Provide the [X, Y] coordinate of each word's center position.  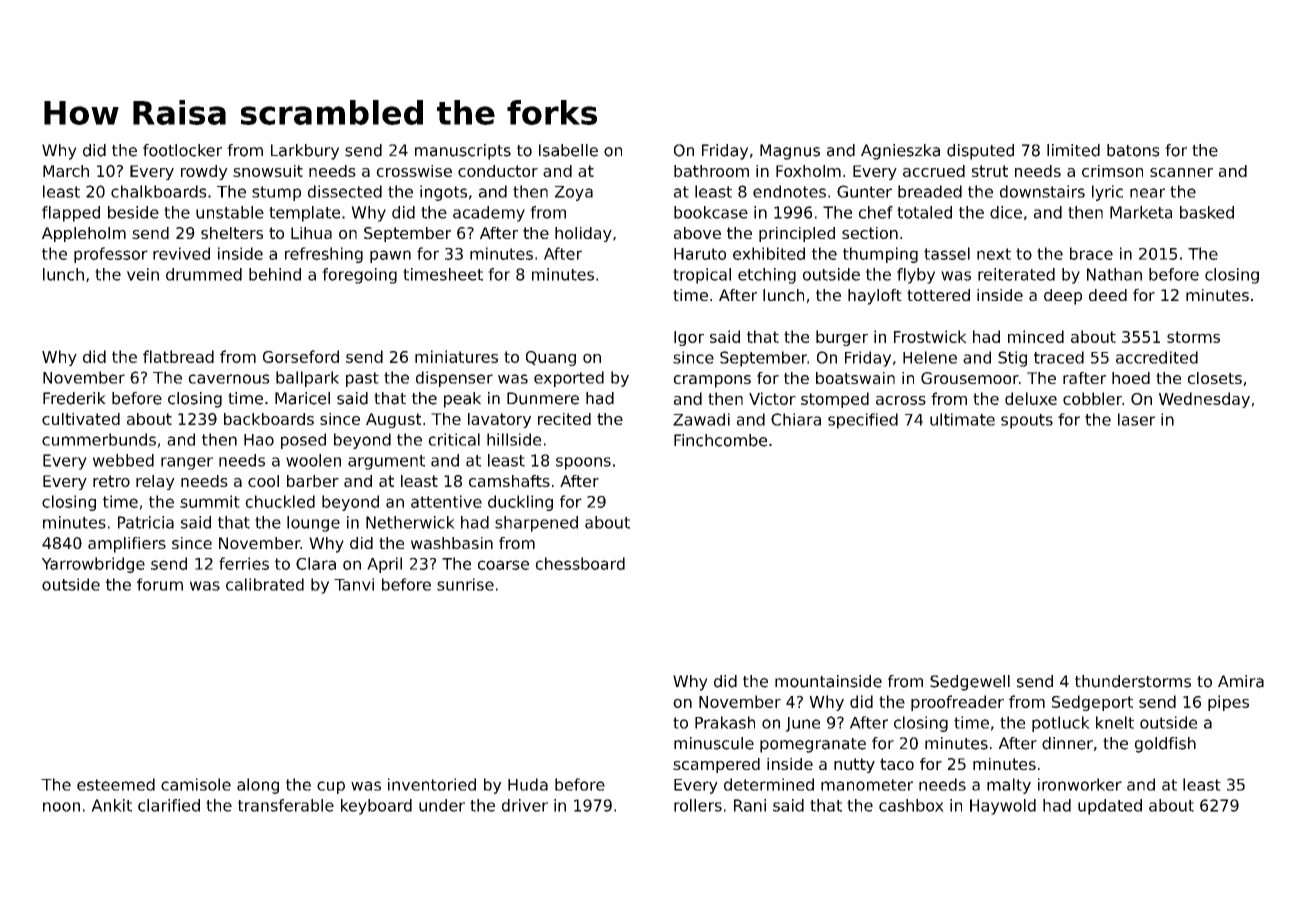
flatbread [178, 356]
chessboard [580, 563]
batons [1133, 150]
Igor [689, 338]
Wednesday [1204, 400]
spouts [1027, 421]
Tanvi [354, 584]
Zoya [574, 193]
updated [1110, 807]
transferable [286, 805]
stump [276, 193]
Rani [750, 805]
